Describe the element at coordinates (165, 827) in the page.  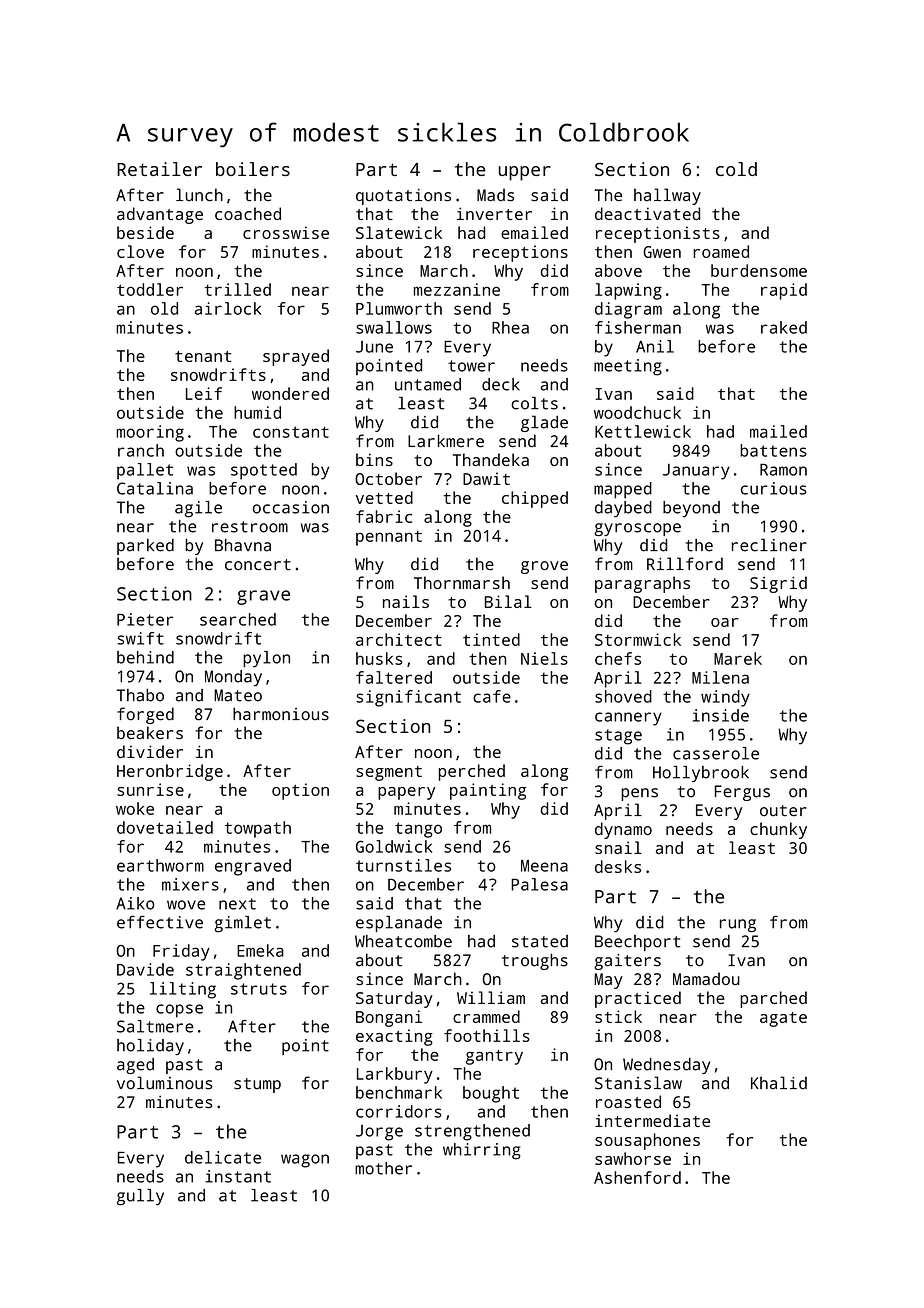
I see `dovetailed` at that location.
